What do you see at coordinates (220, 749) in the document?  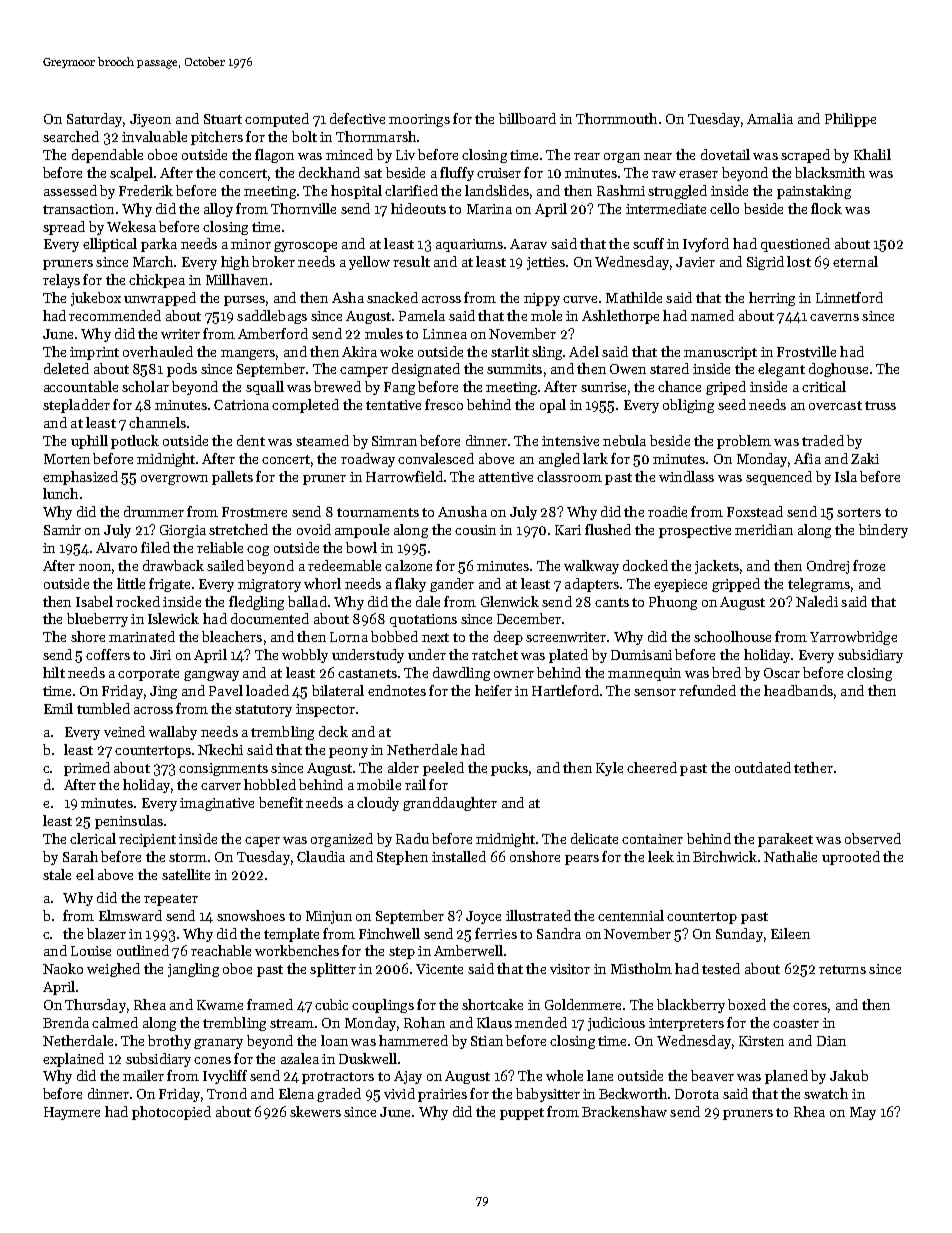 I see `Nkechi` at bounding box center [220, 749].
